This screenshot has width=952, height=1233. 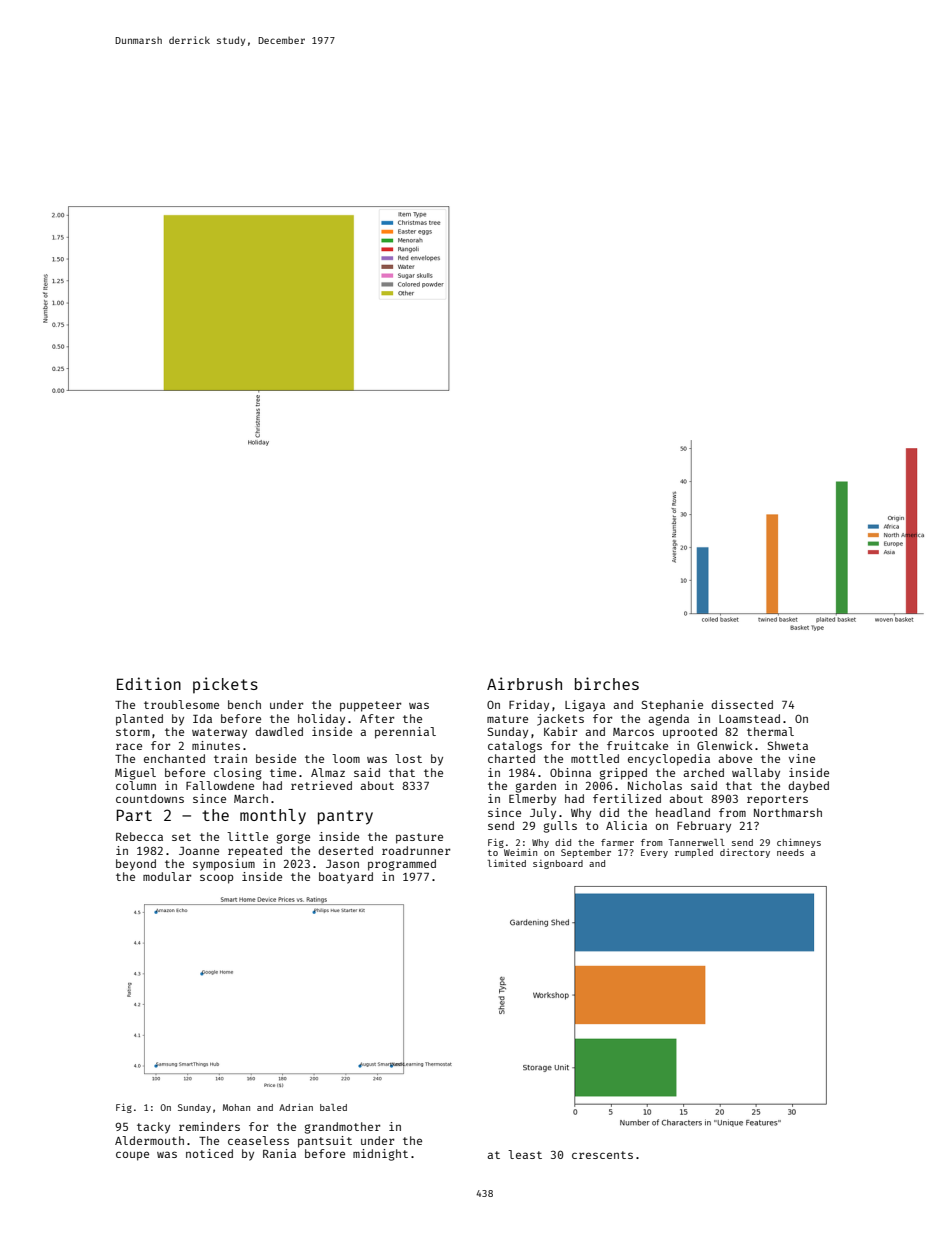 I want to click on signboard, so click(x=558, y=864).
